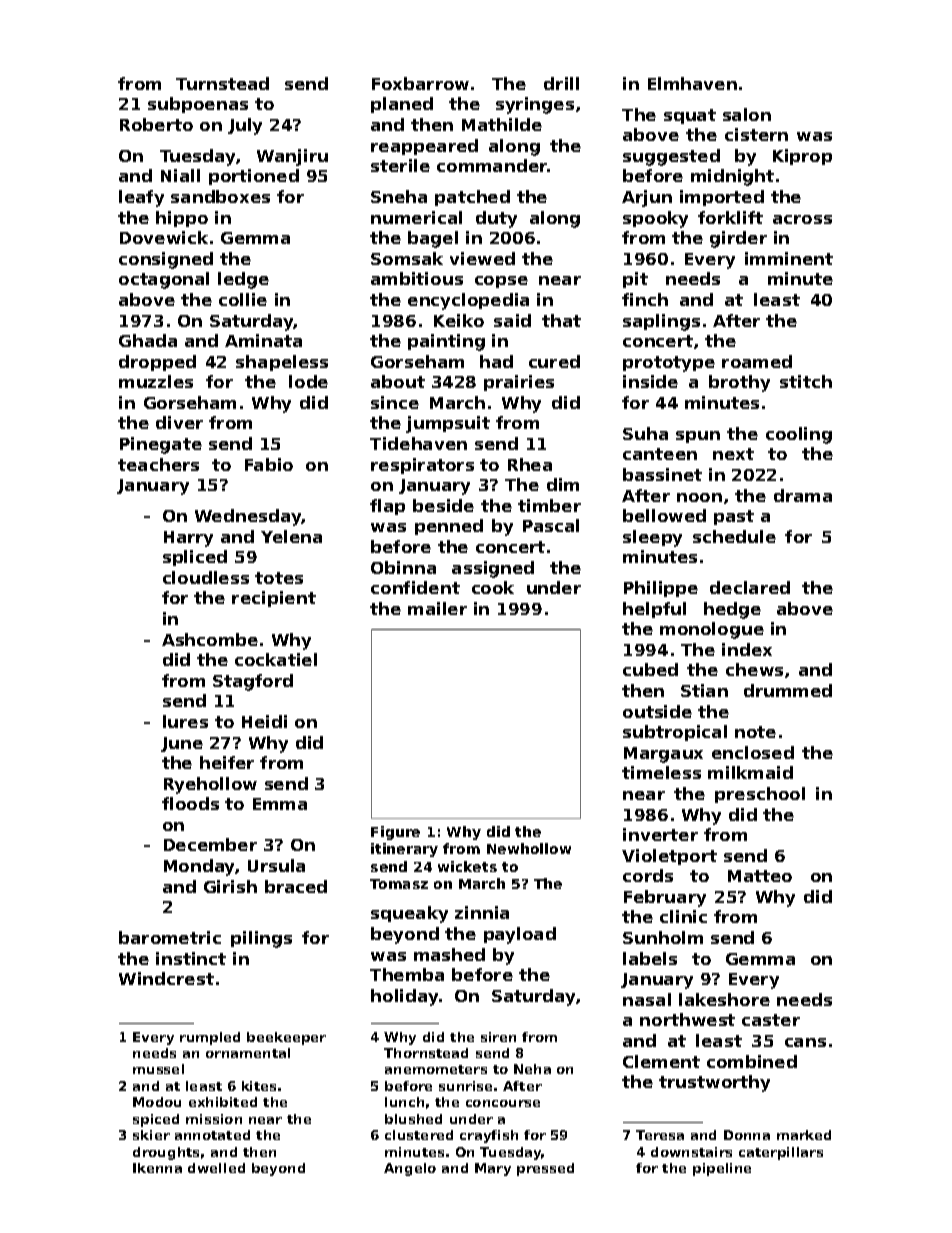  I want to click on stitch, so click(806, 381).
